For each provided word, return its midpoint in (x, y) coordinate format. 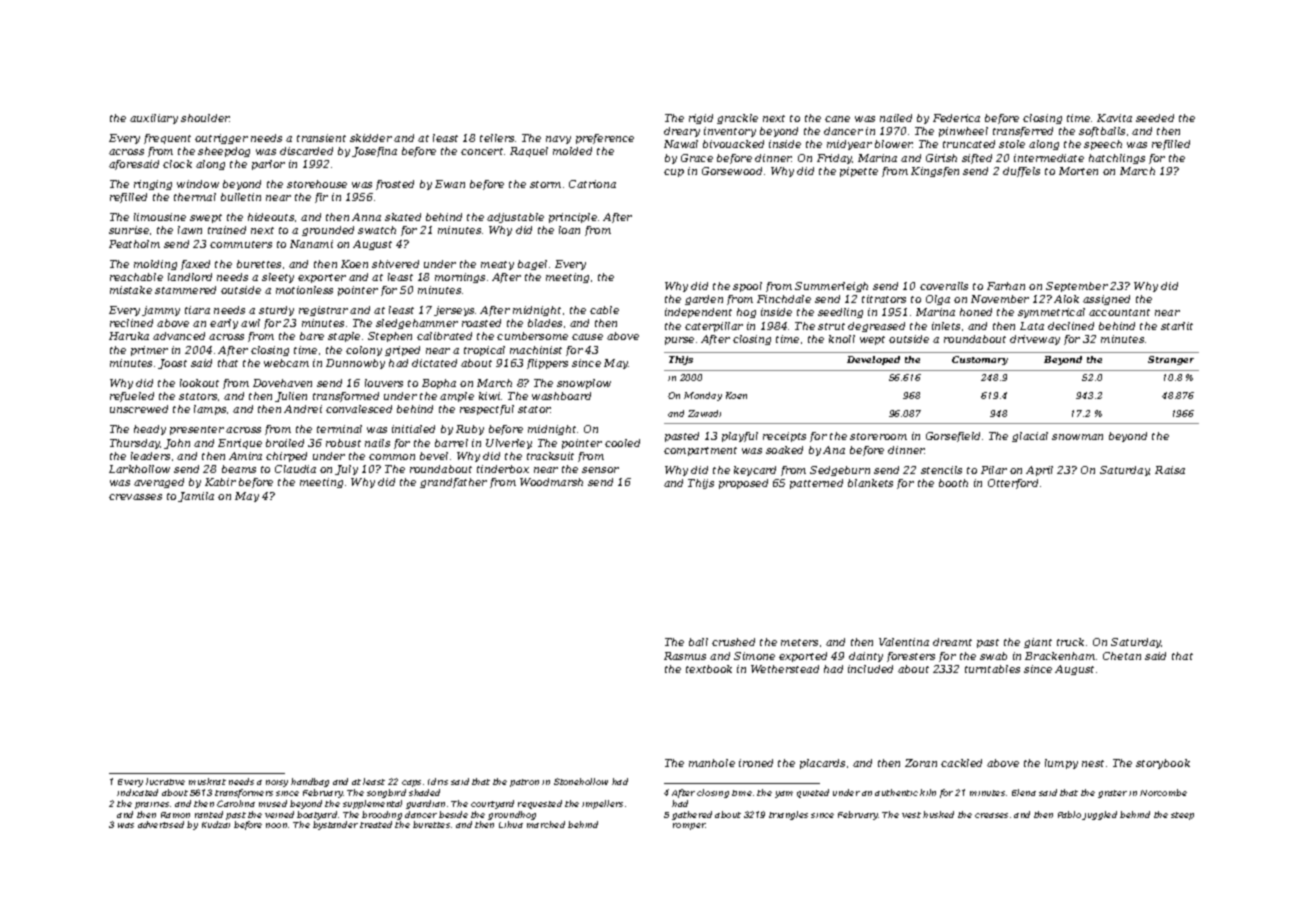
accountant (1119, 312)
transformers (244, 793)
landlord (190, 277)
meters (799, 642)
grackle (737, 119)
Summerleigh (831, 287)
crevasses (135, 497)
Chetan (1122, 656)
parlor (268, 165)
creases (991, 815)
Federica (956, 118)
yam (784, 794)
